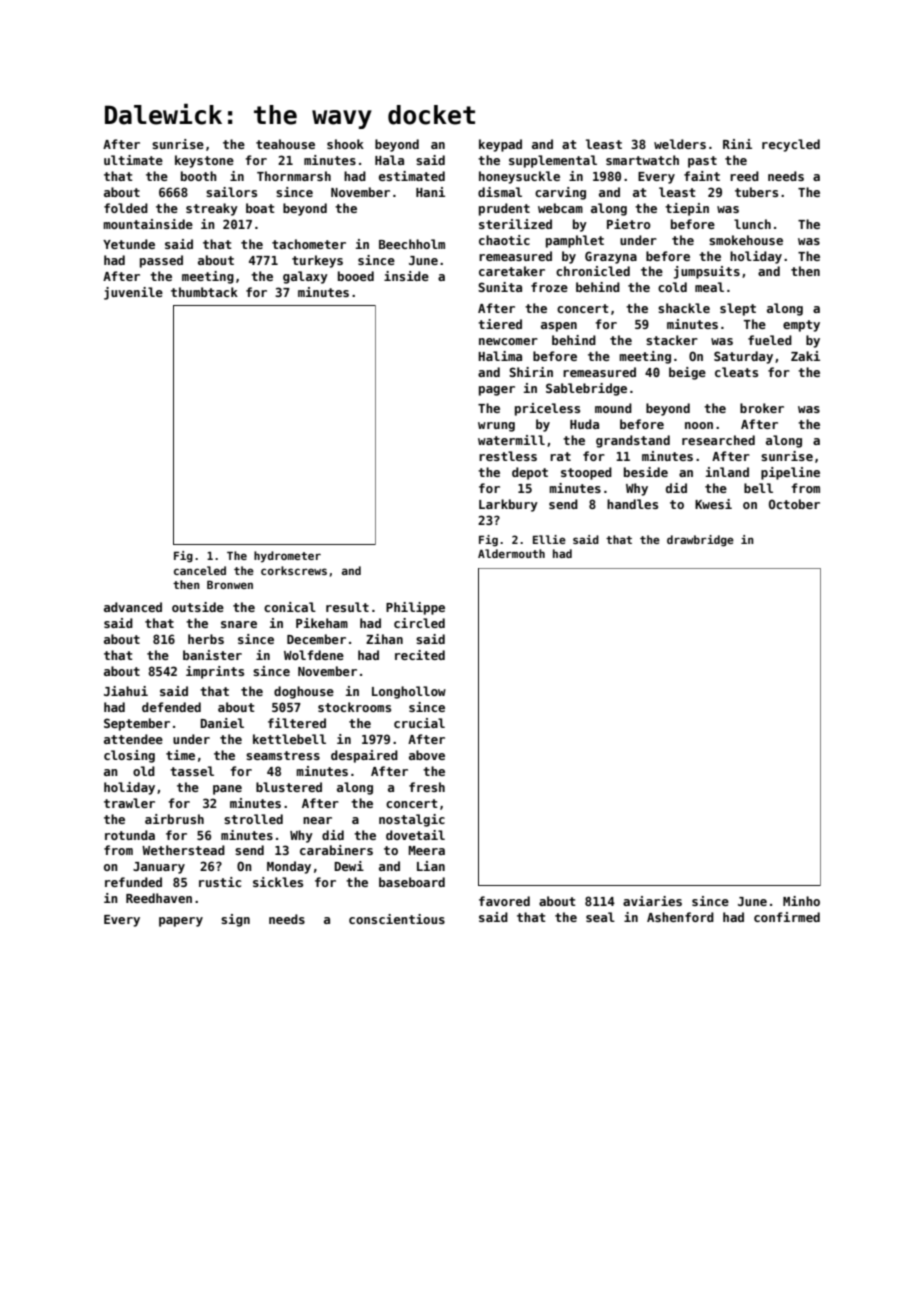  I want to click on stockrooms, so click(354, 707).
